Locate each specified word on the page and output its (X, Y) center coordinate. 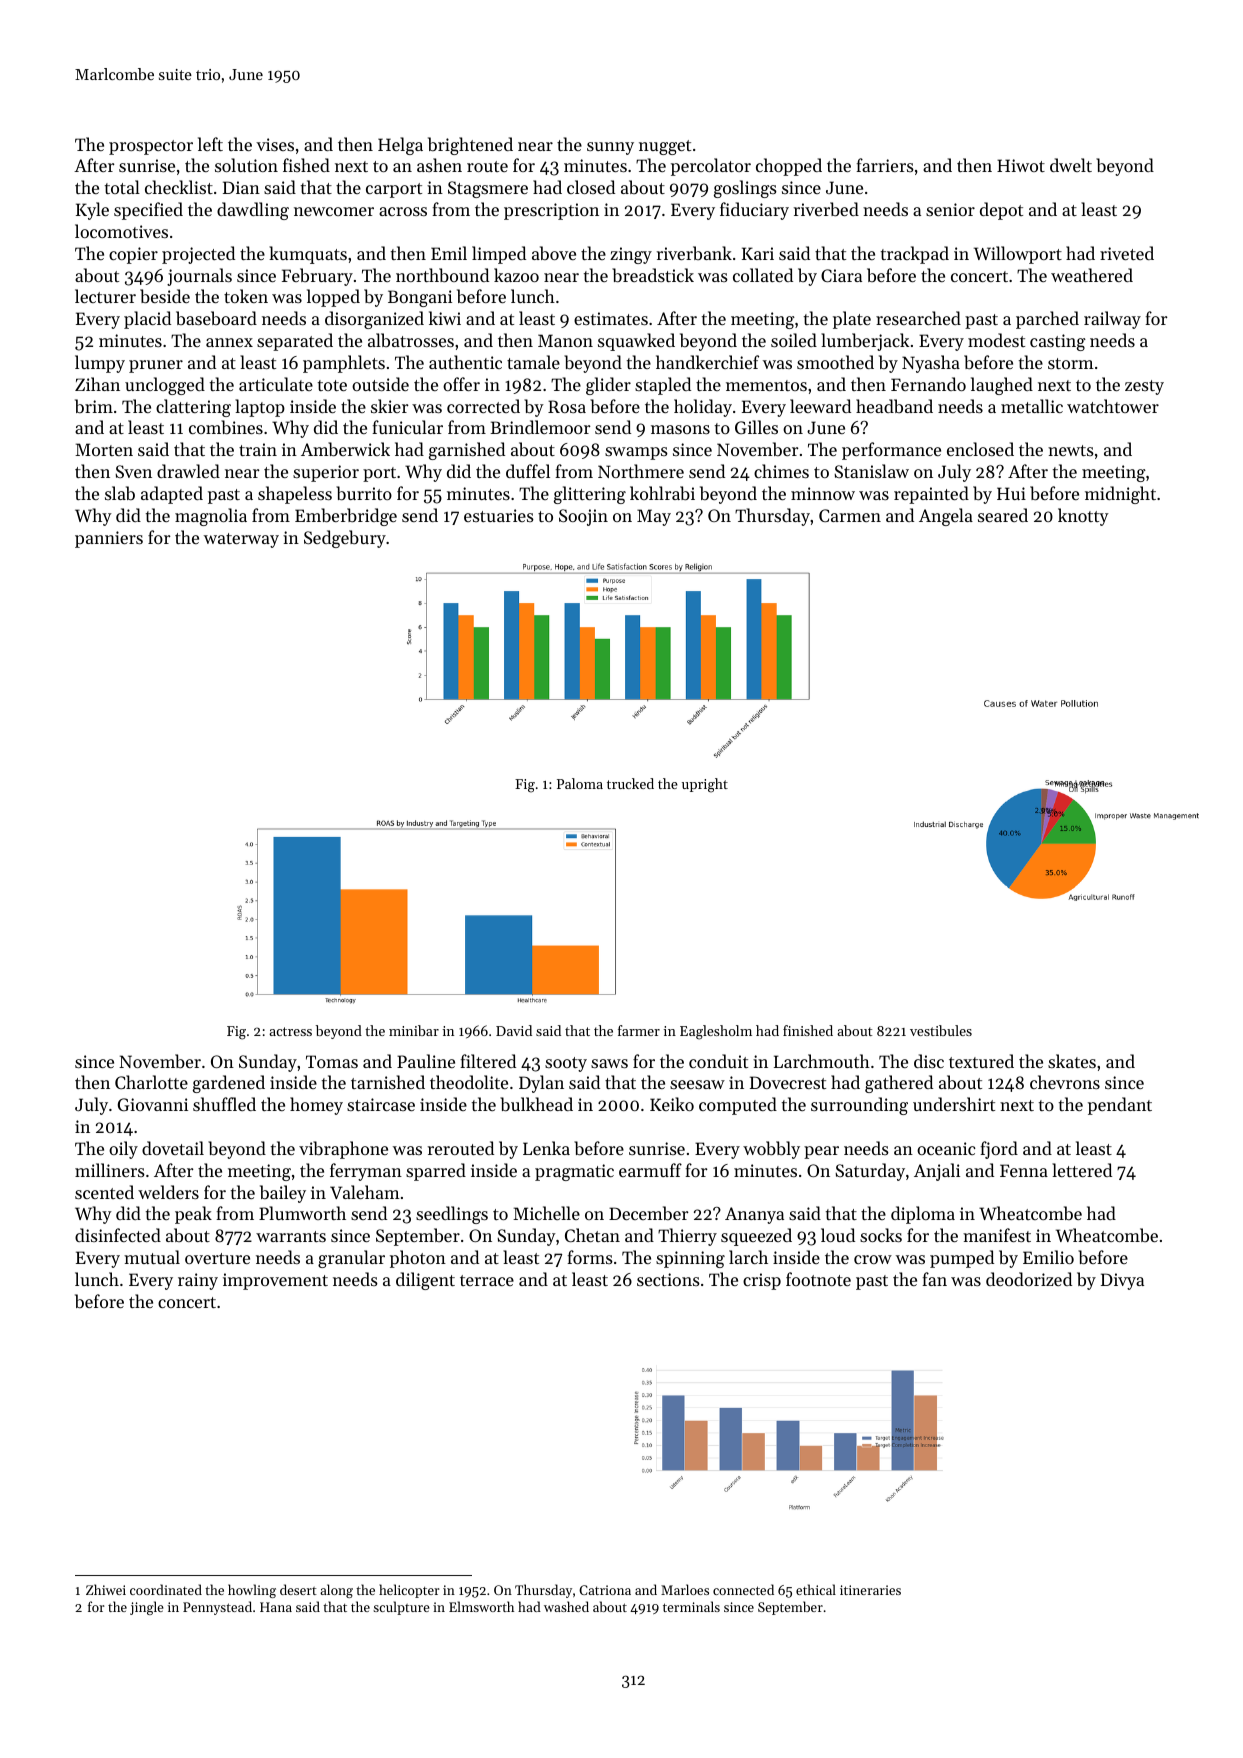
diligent (425, 1281)
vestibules (941, 1030)
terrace (487, 1280)
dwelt (1071, 165)
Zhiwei (106, 1589)
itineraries (870, 1590)
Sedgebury (345, 539)
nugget (665, 147)
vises (275, 144)
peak (193, 1215)
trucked (630, 783)
